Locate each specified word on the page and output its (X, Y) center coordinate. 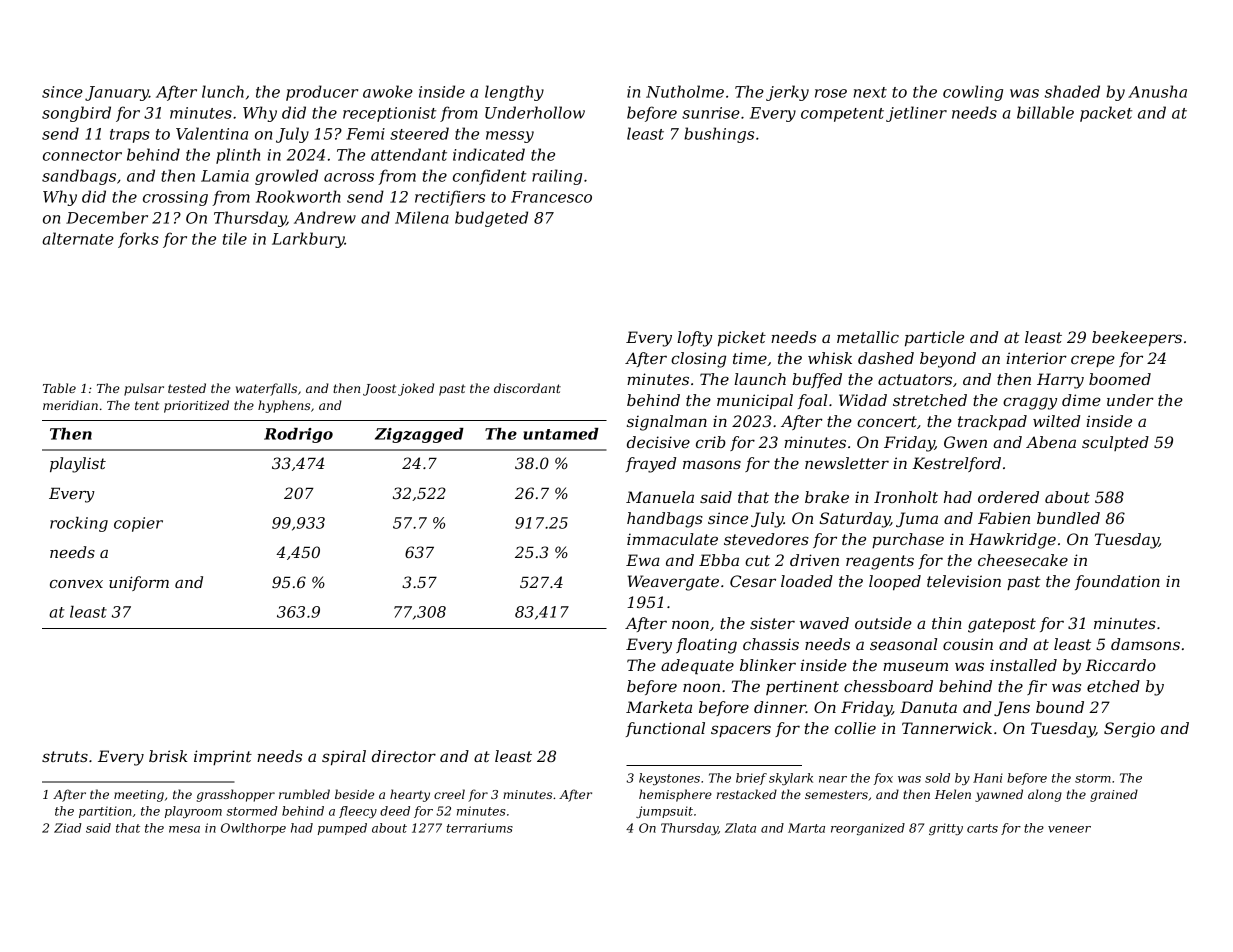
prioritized (196, 406)
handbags (665, 520)
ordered (1008, 497)
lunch (223, 91)
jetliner (916, 114)
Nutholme (685, 91)
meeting (139, 796)
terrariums (480, 828)
